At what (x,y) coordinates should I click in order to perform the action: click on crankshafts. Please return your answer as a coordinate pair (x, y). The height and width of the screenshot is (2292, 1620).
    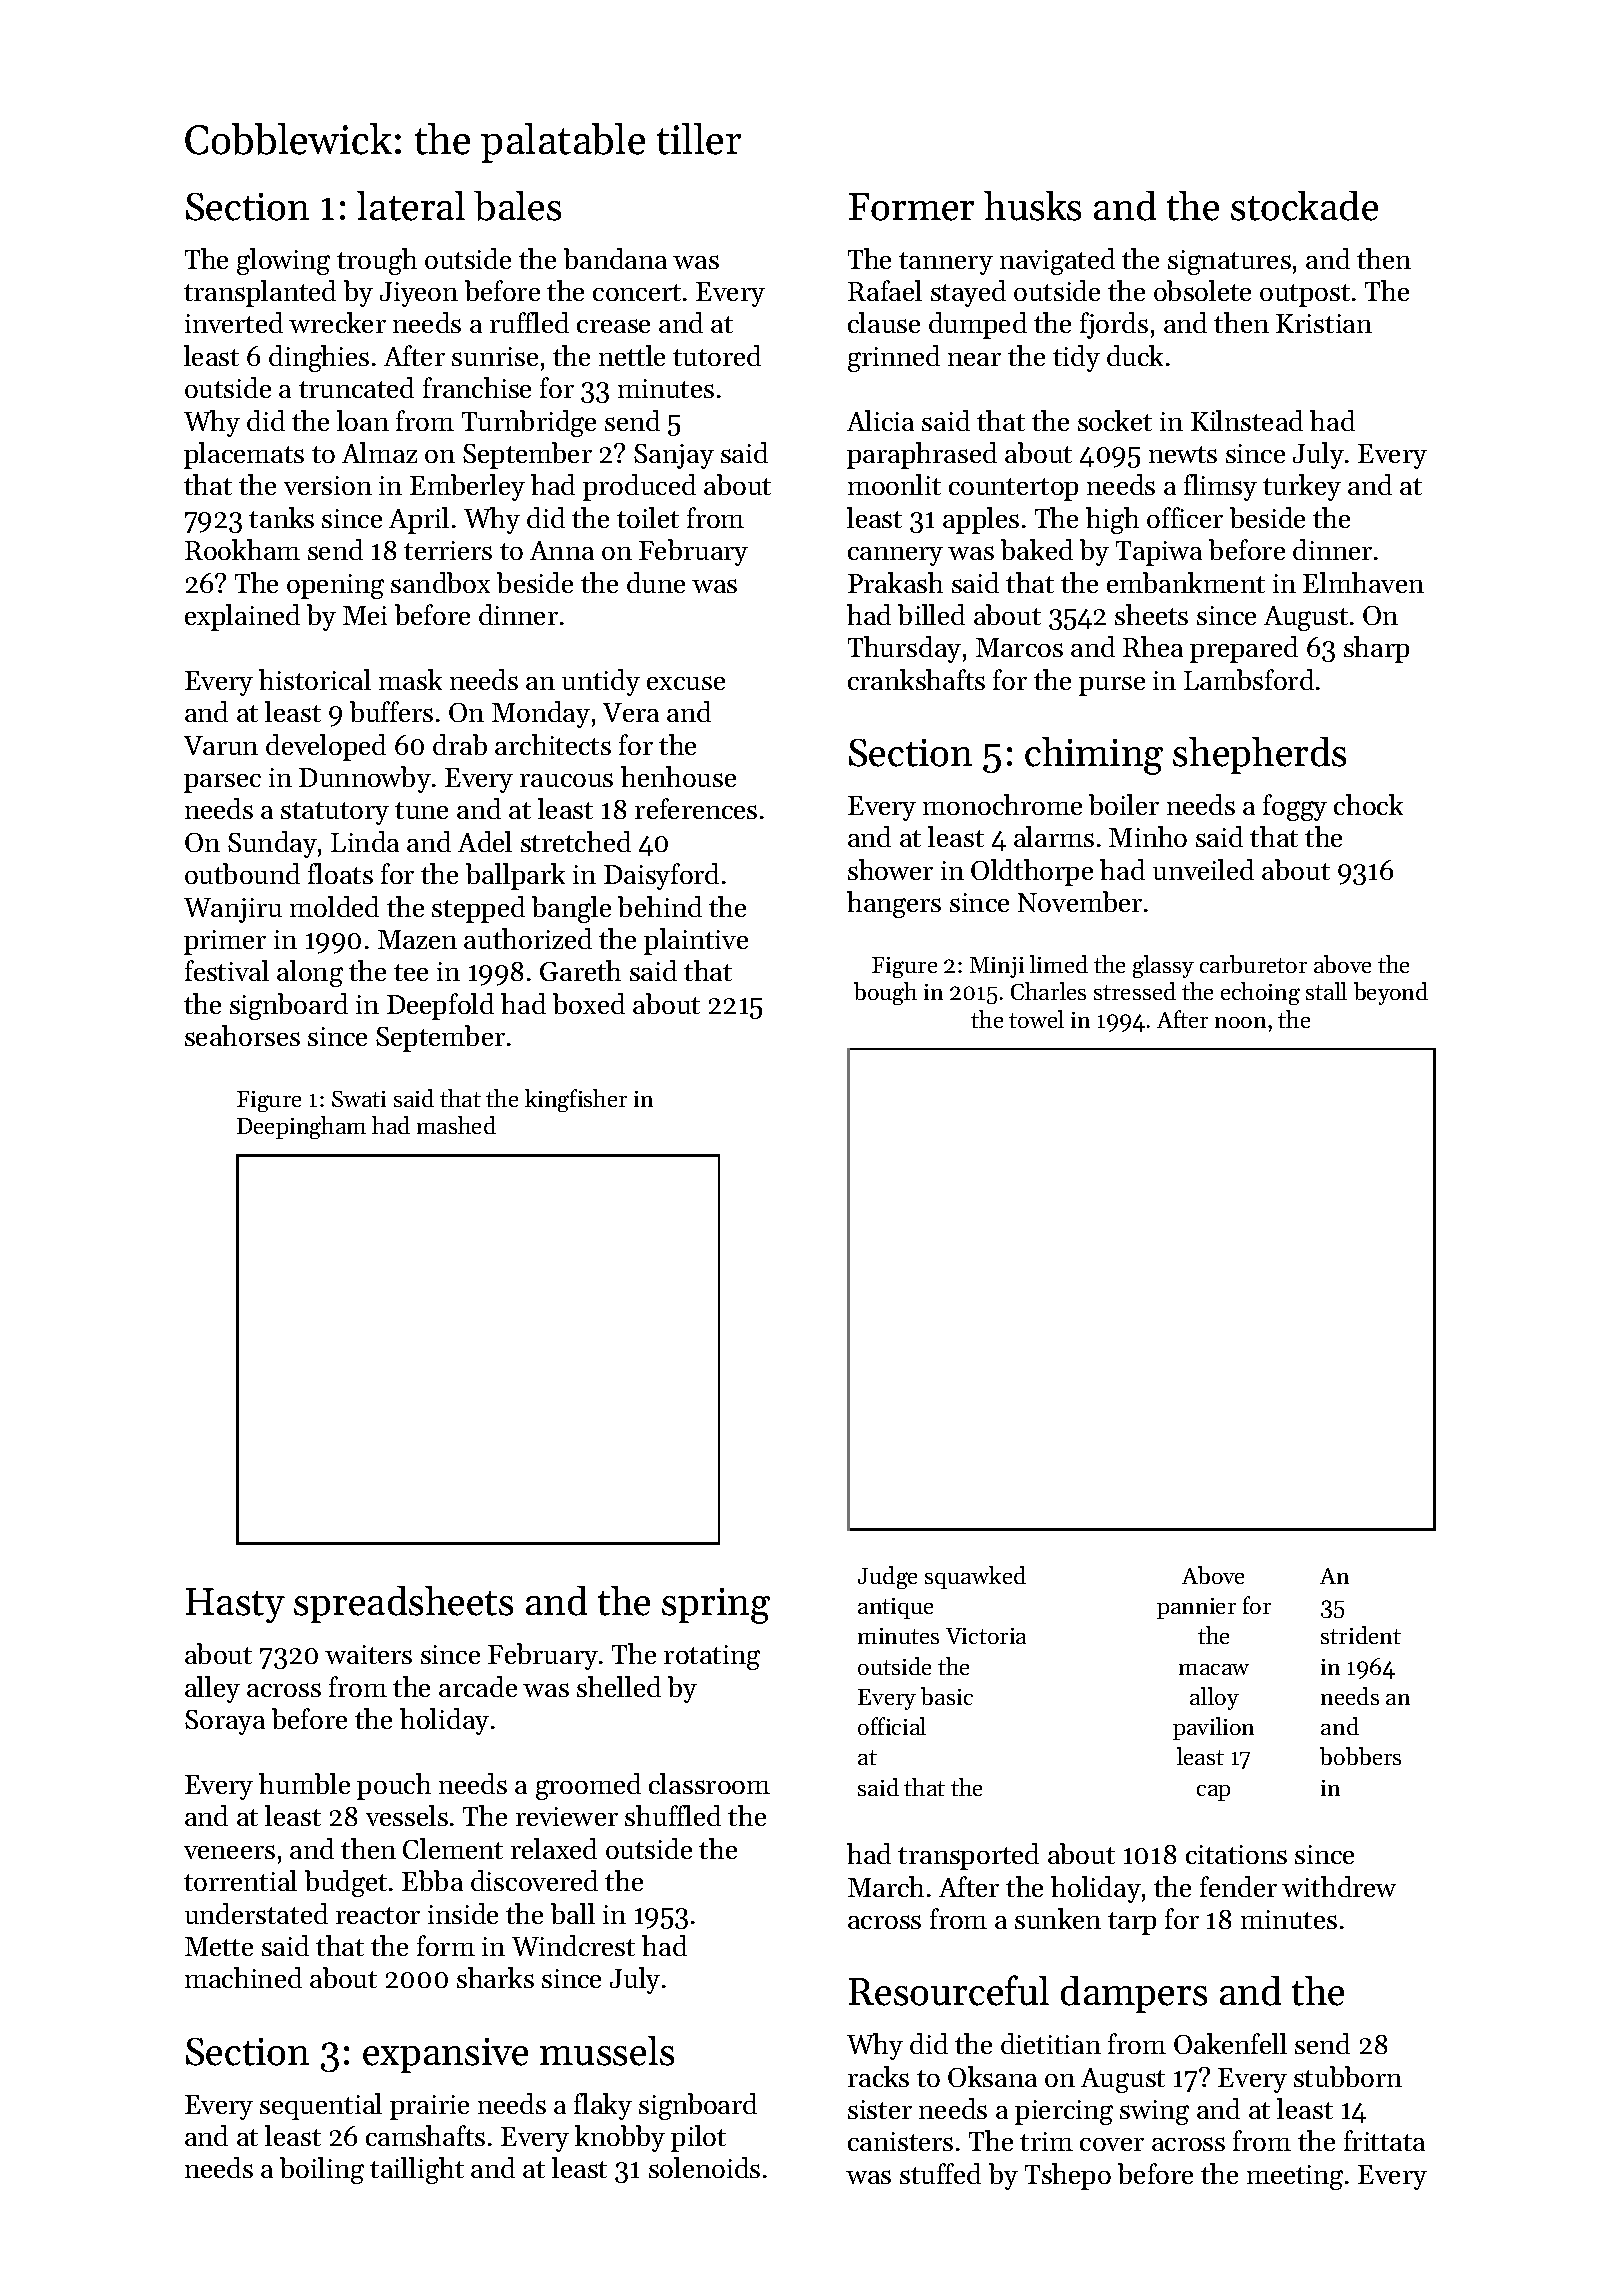
    Looking at the image, I should click on (916, 679).
